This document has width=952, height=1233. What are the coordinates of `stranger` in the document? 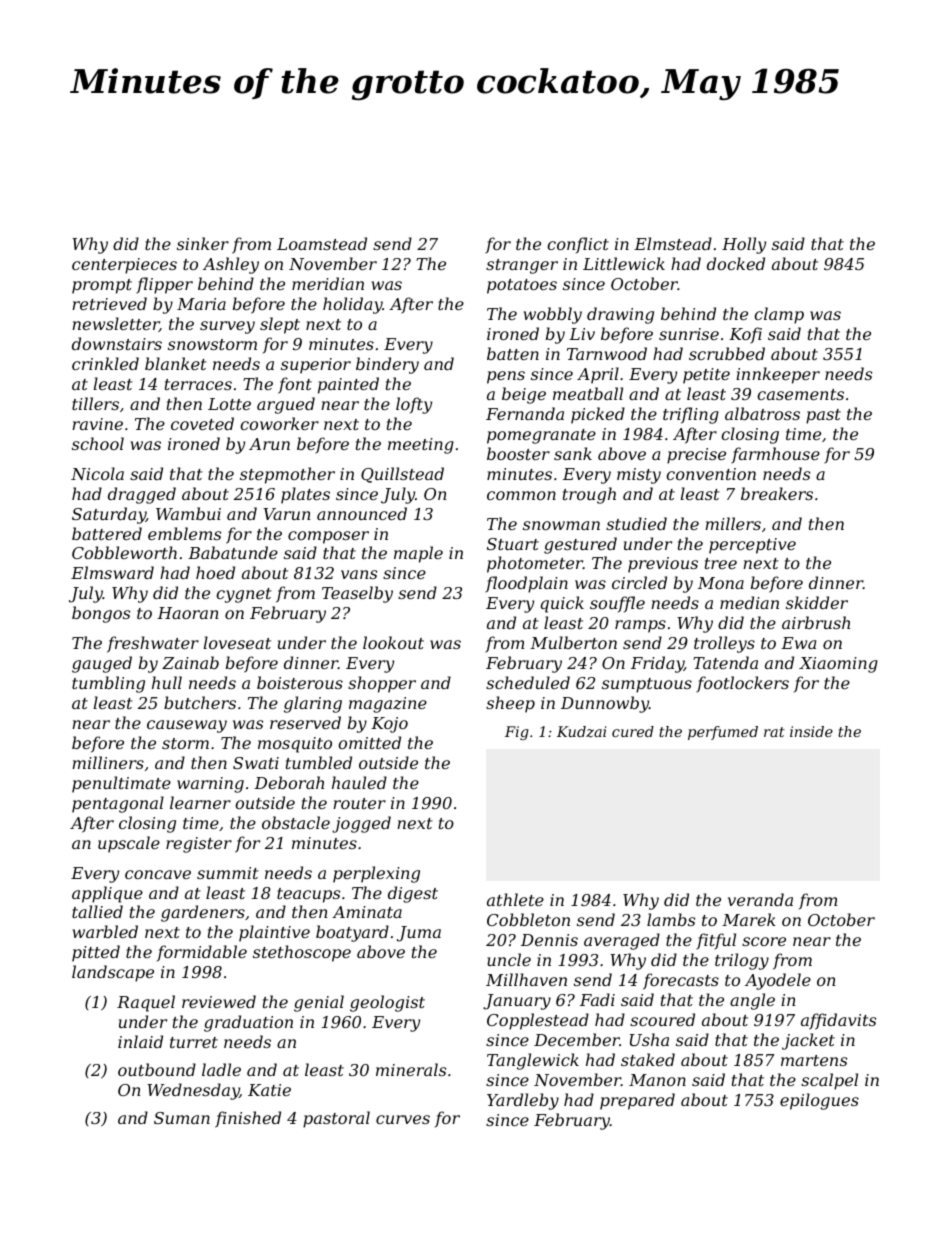 It's located at (522, 266).
